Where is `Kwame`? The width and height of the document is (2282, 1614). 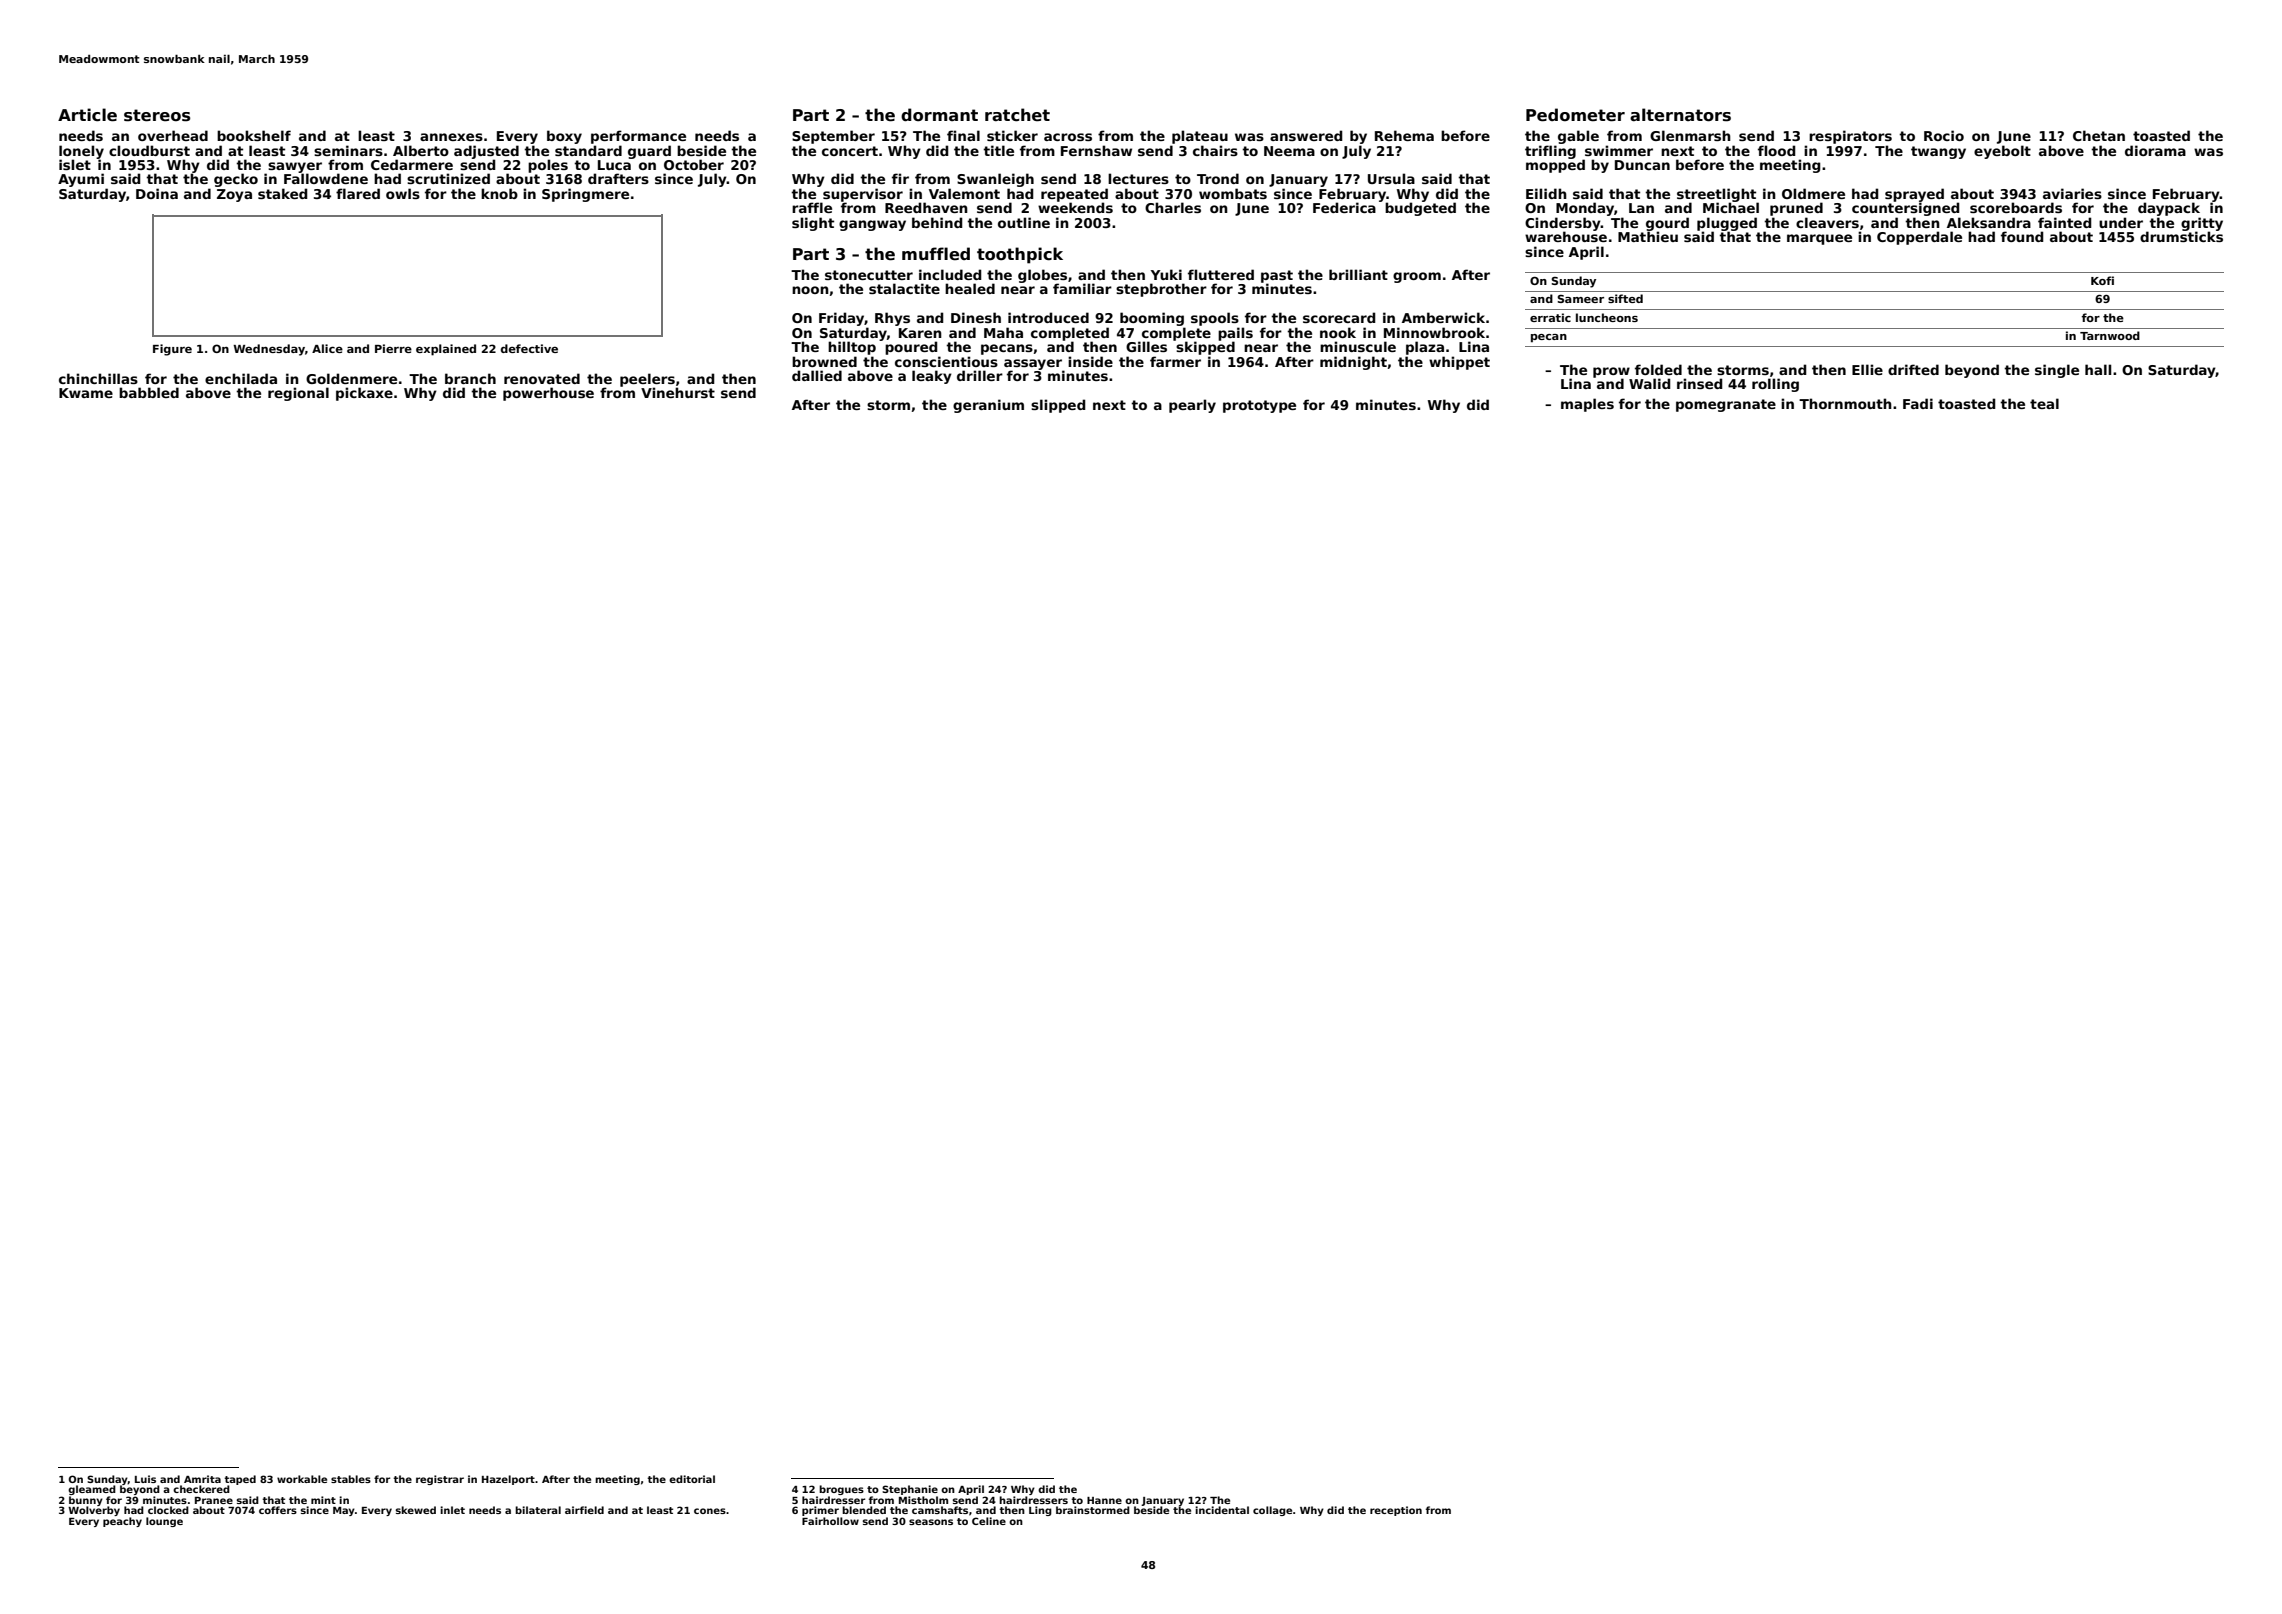
Kwame is located at coordinates (86, 393).
